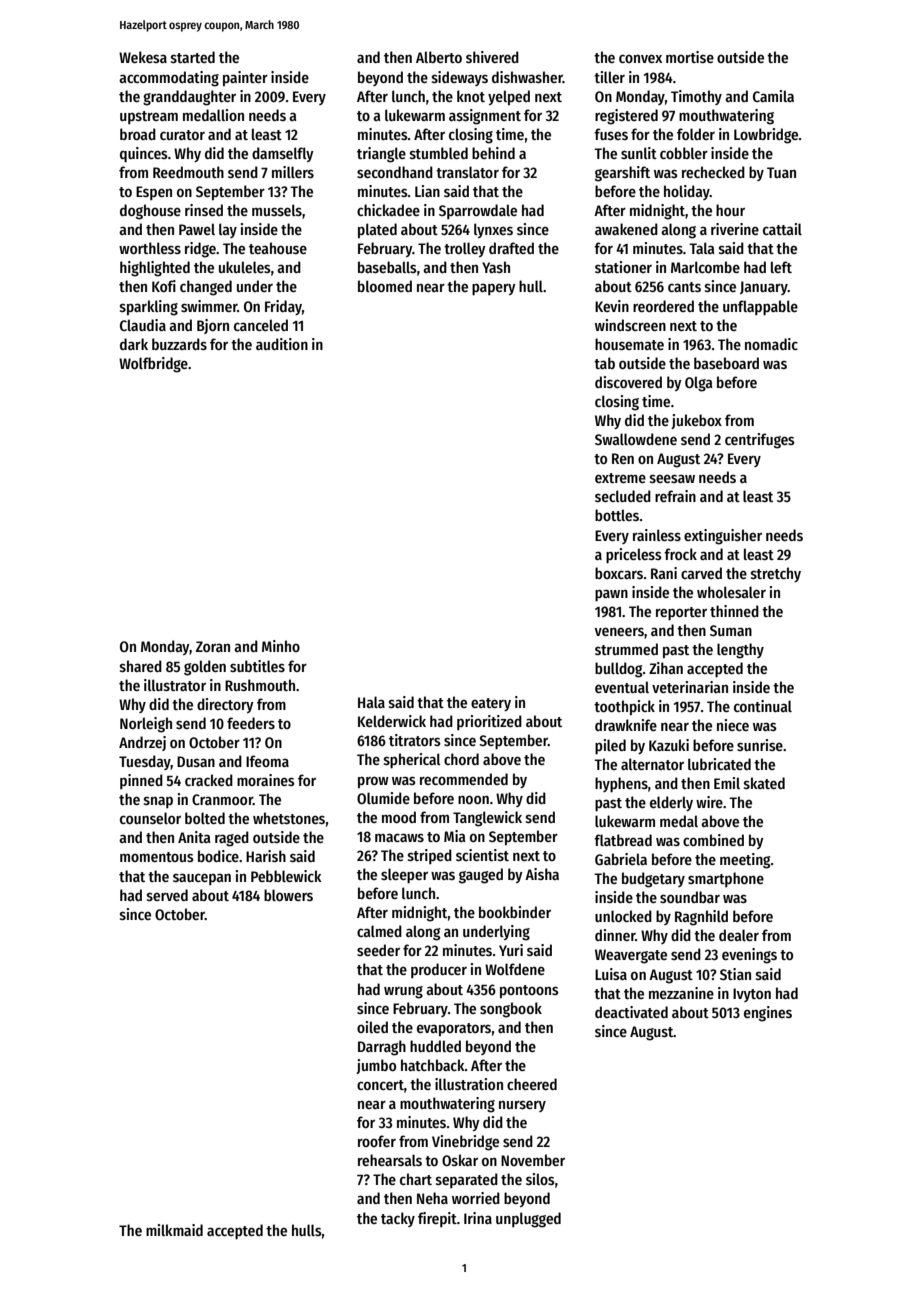  What do you see at coordinates (141, 666) in the screenshot?
I see `shared` at bounding box center [141, 666].
